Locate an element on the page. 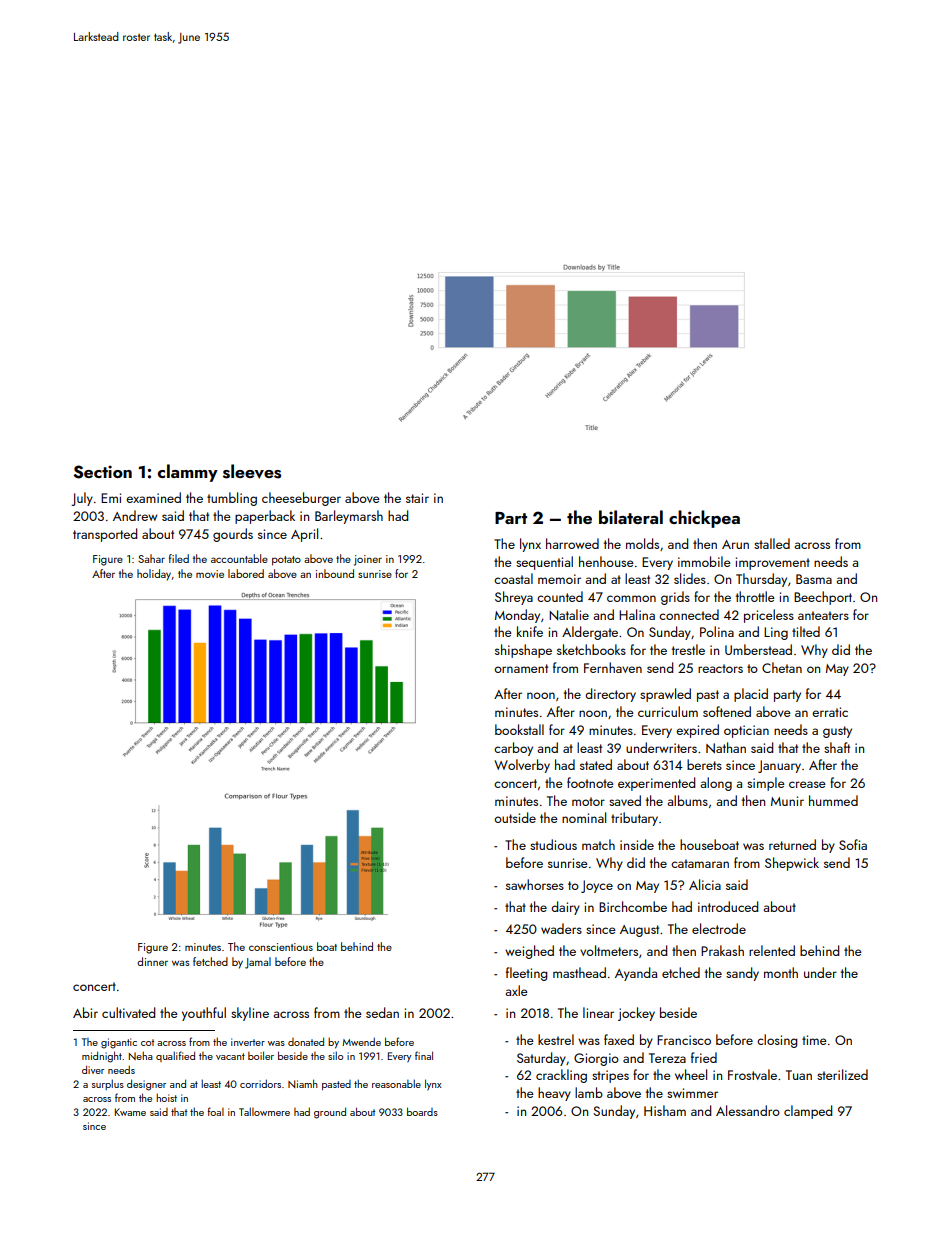  experimented is located at coordinates (656, 784).
